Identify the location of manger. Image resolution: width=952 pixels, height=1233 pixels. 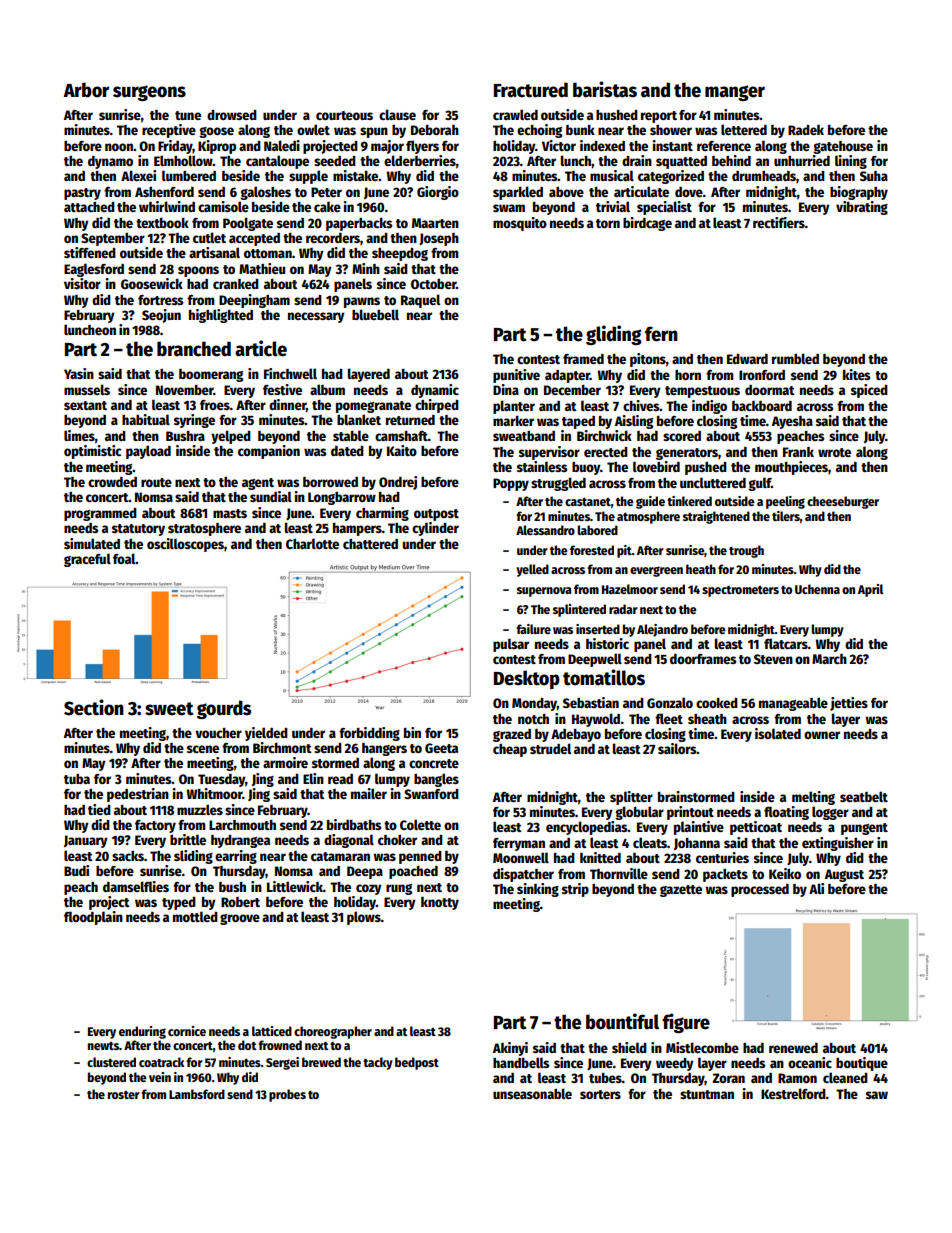
(735, 93).
